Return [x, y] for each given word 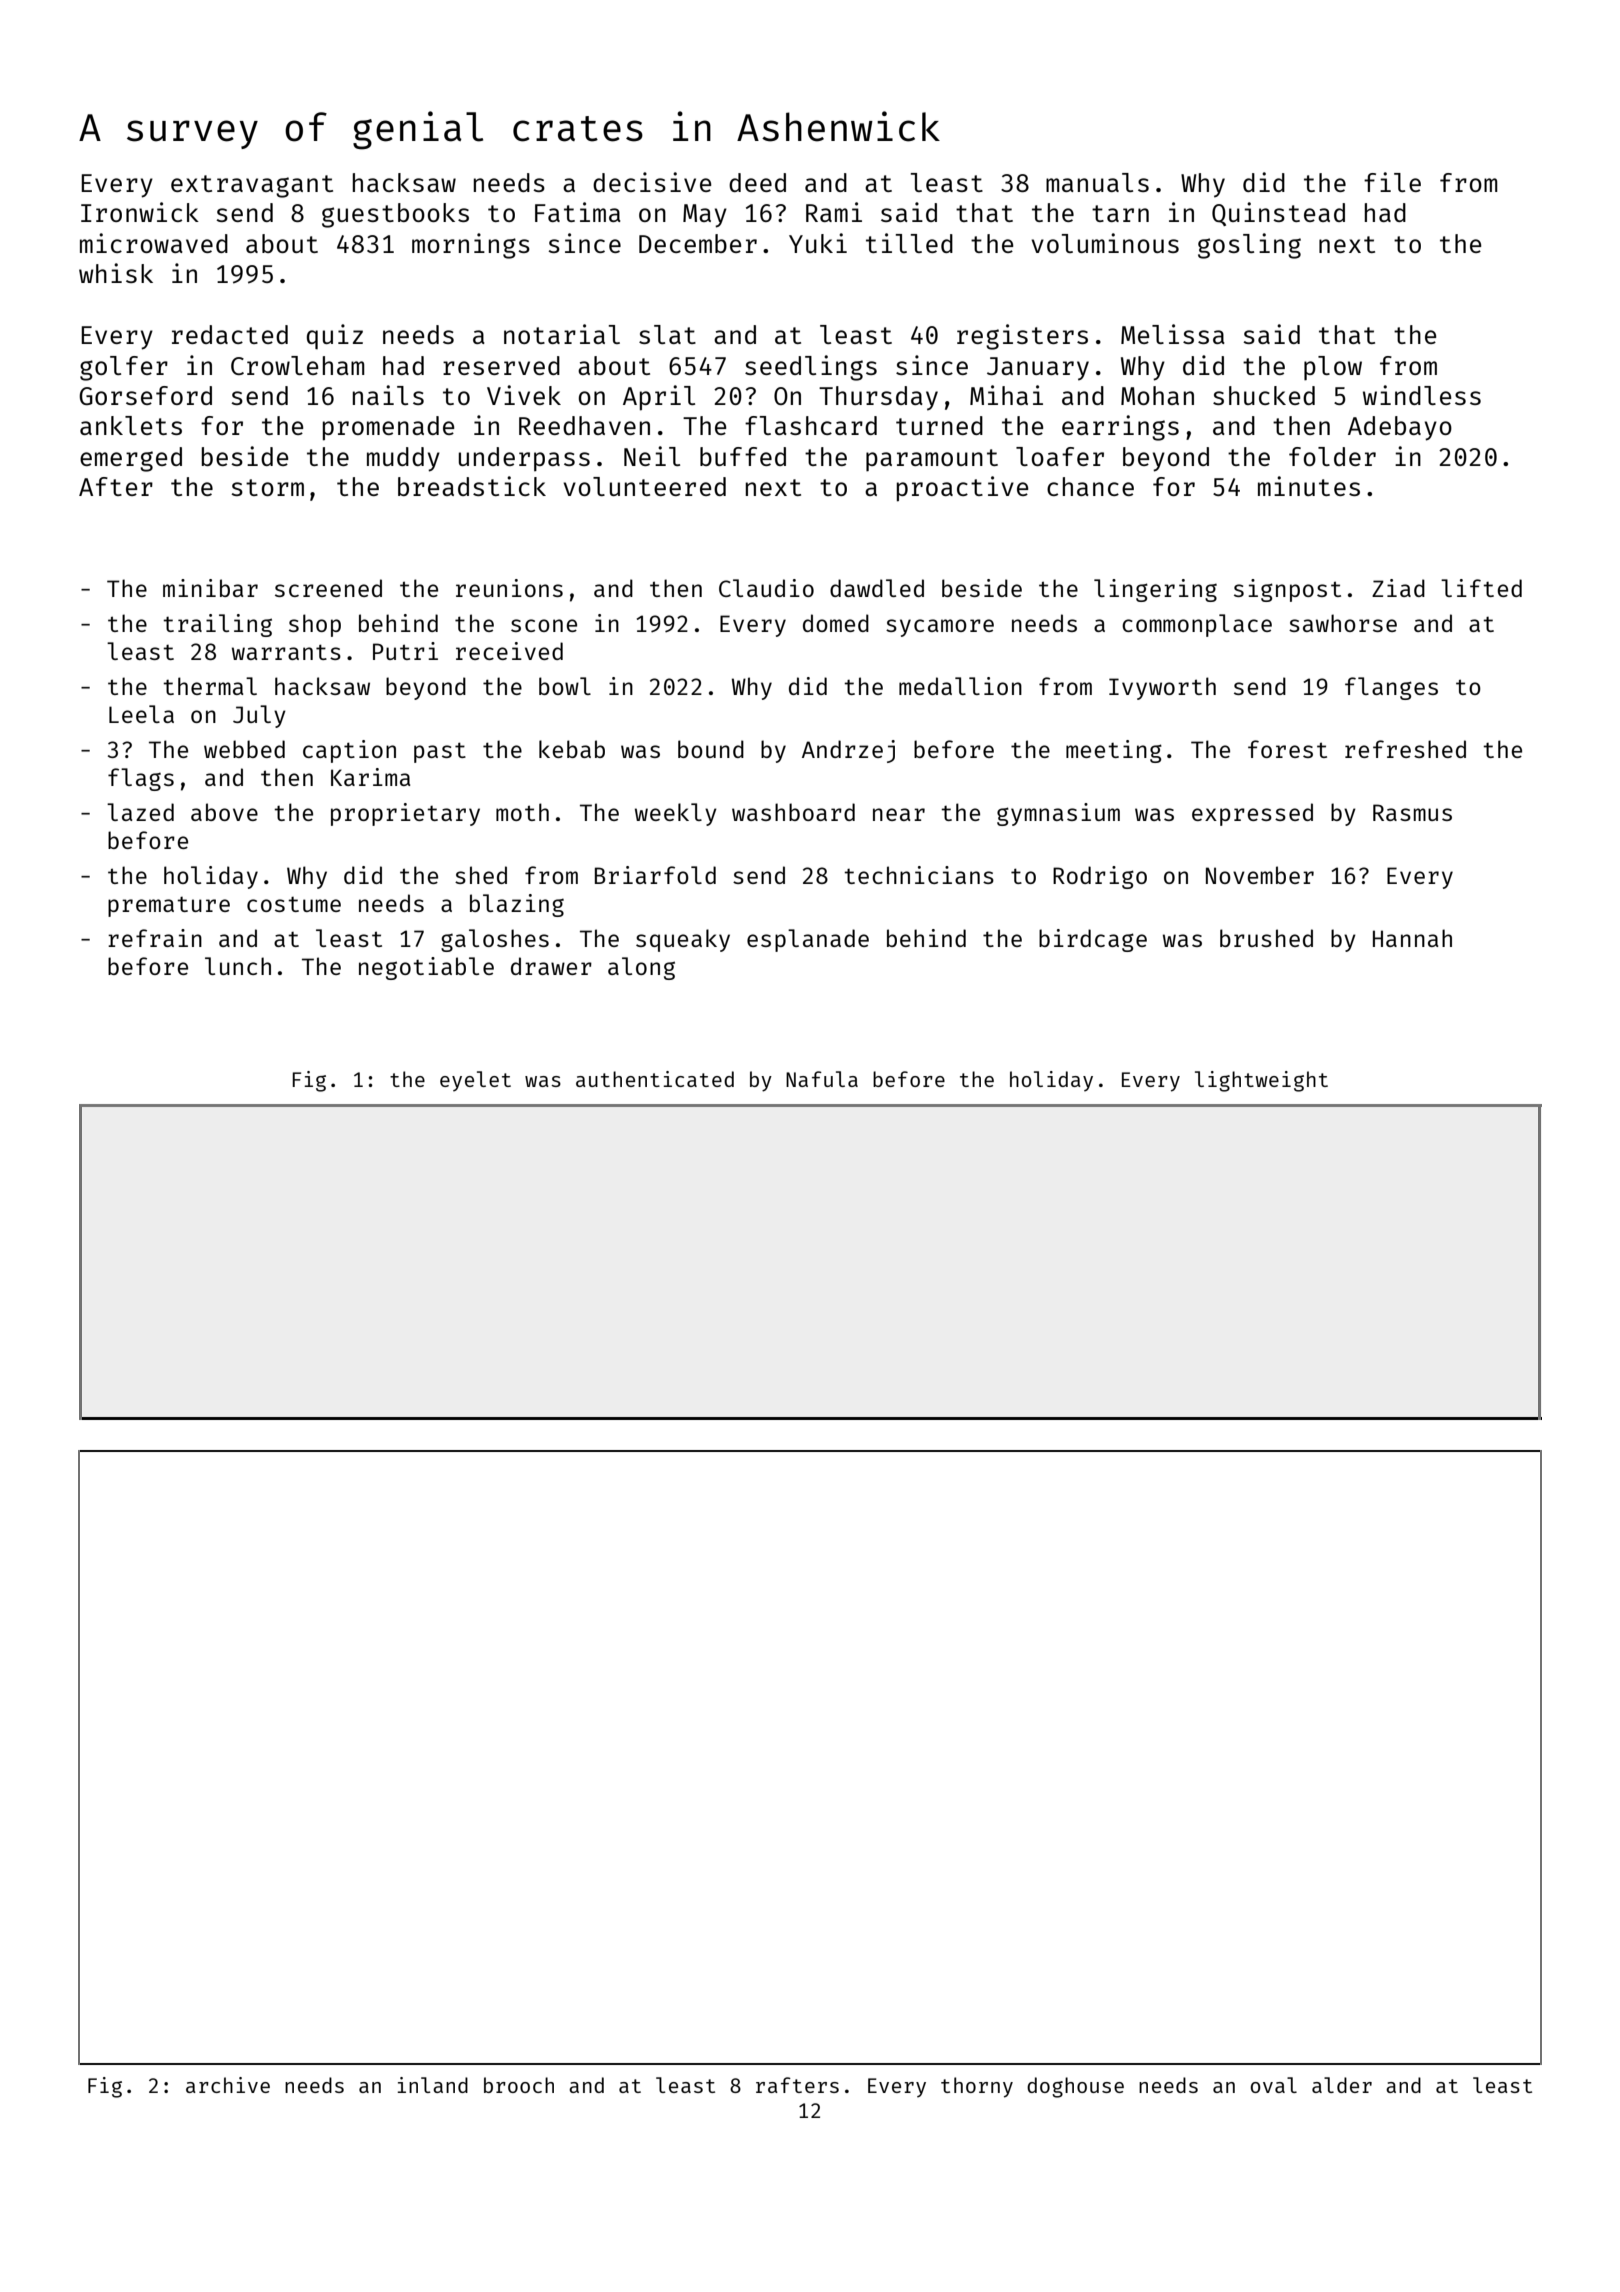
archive [228, 2085]
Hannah [1412, 938]
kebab [572, 749]
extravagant [252, 186]
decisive [652, 182]
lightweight [1261, 1081]
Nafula [822, 1079]
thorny [977, 2087]
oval [1274, 2085]
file [1392, 182]
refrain [155, 938]
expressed [1252, 814]
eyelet [475, 1081]
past [440, 752]
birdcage [1093, 940]
